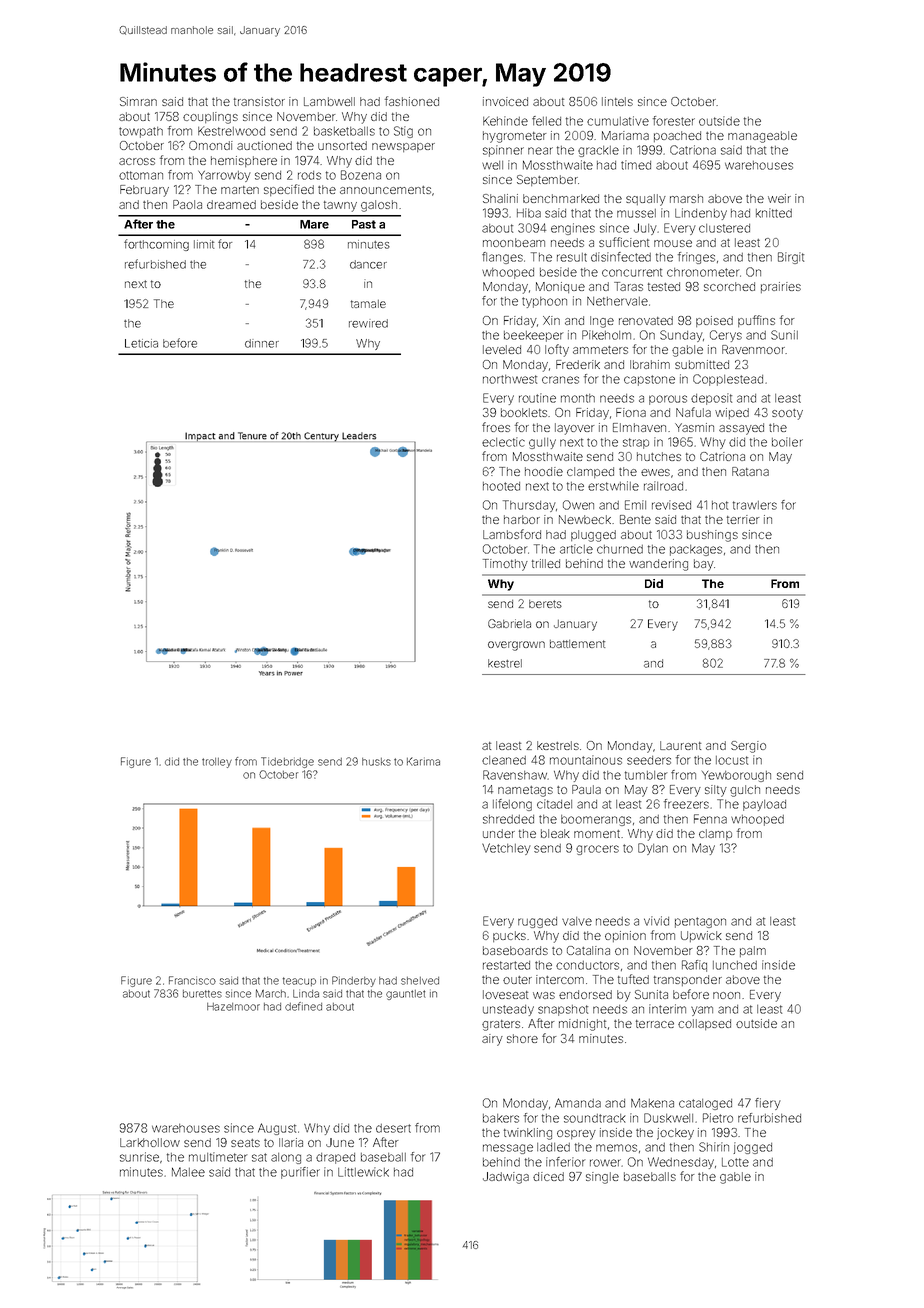  What do you see at coordinates (233, 1007) in the screenshot?
I see `Hazelmoor` at bounding box center [233, 1007].
